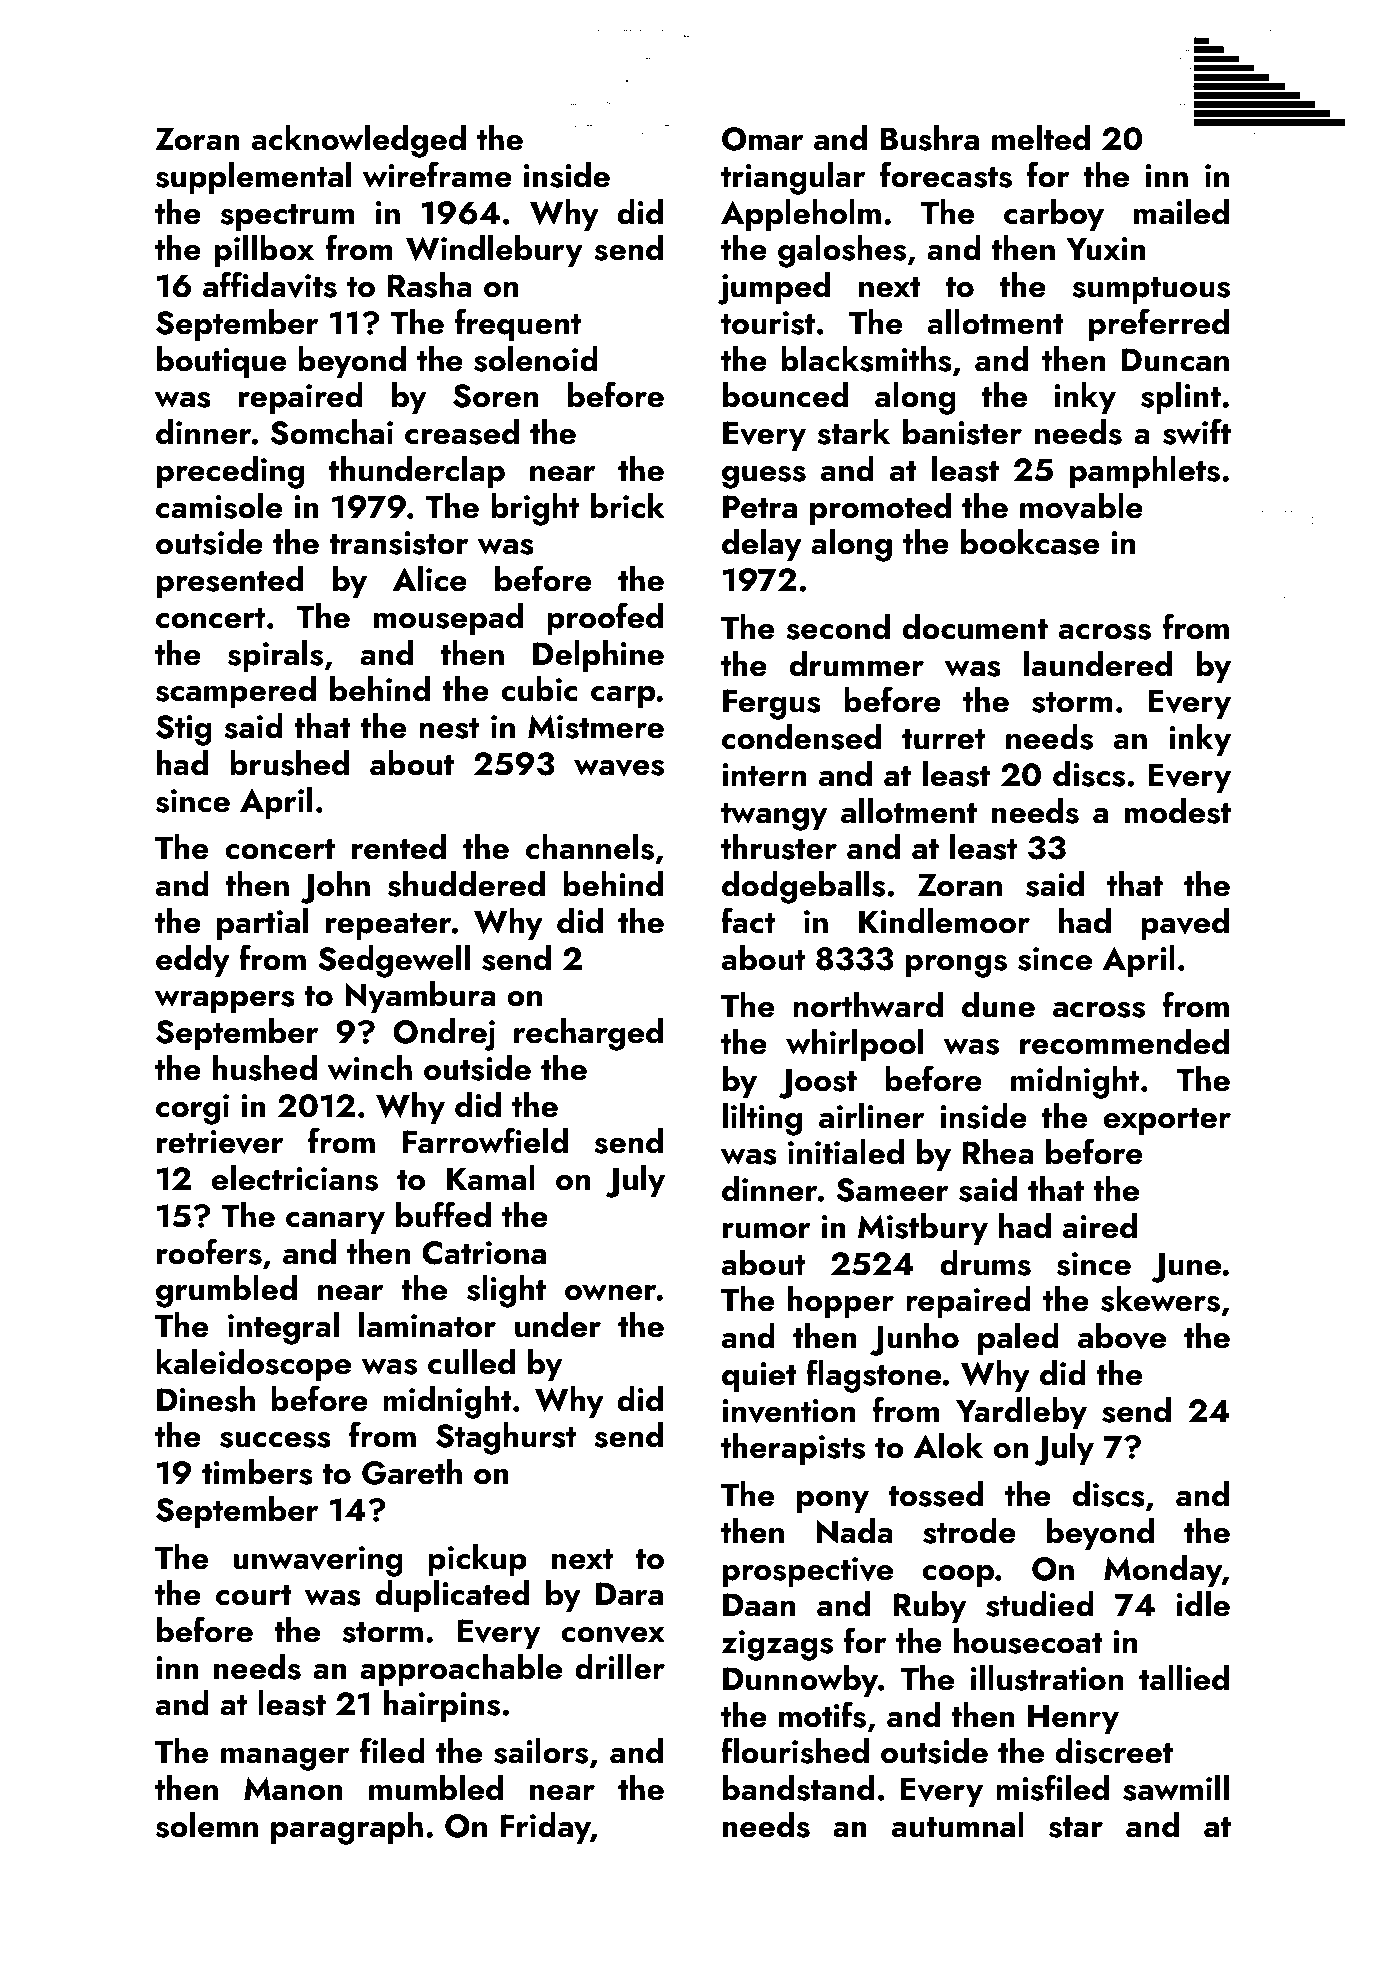 This screenshot has width=1386, height=1969. What do you see at coordinates (1181, 212) in the screenshot?
I see `mailed` at bounding box center [1181, 212].
